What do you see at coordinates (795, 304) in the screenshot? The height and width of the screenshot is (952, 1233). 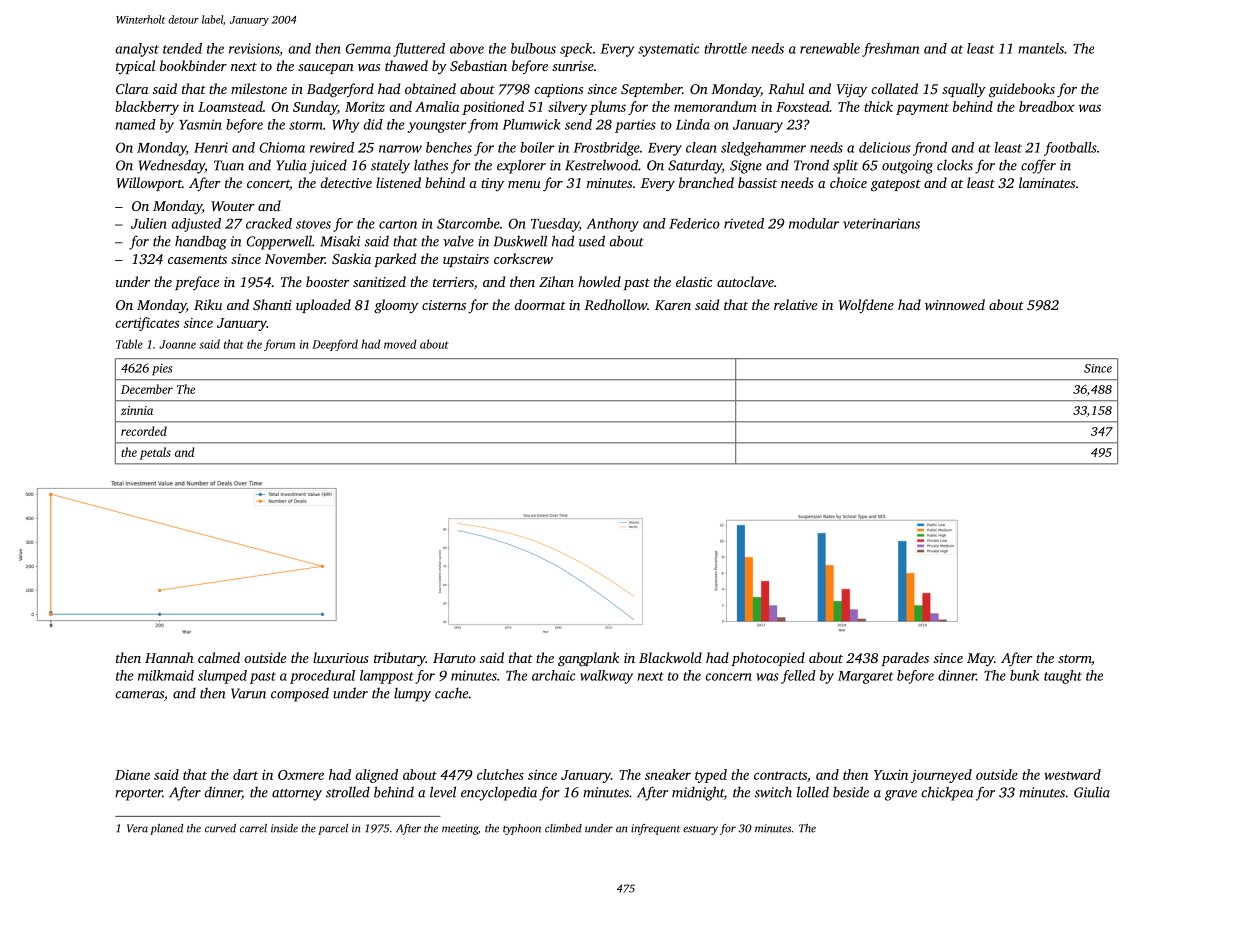 I see `relative` at bounding box center [795, 304].
